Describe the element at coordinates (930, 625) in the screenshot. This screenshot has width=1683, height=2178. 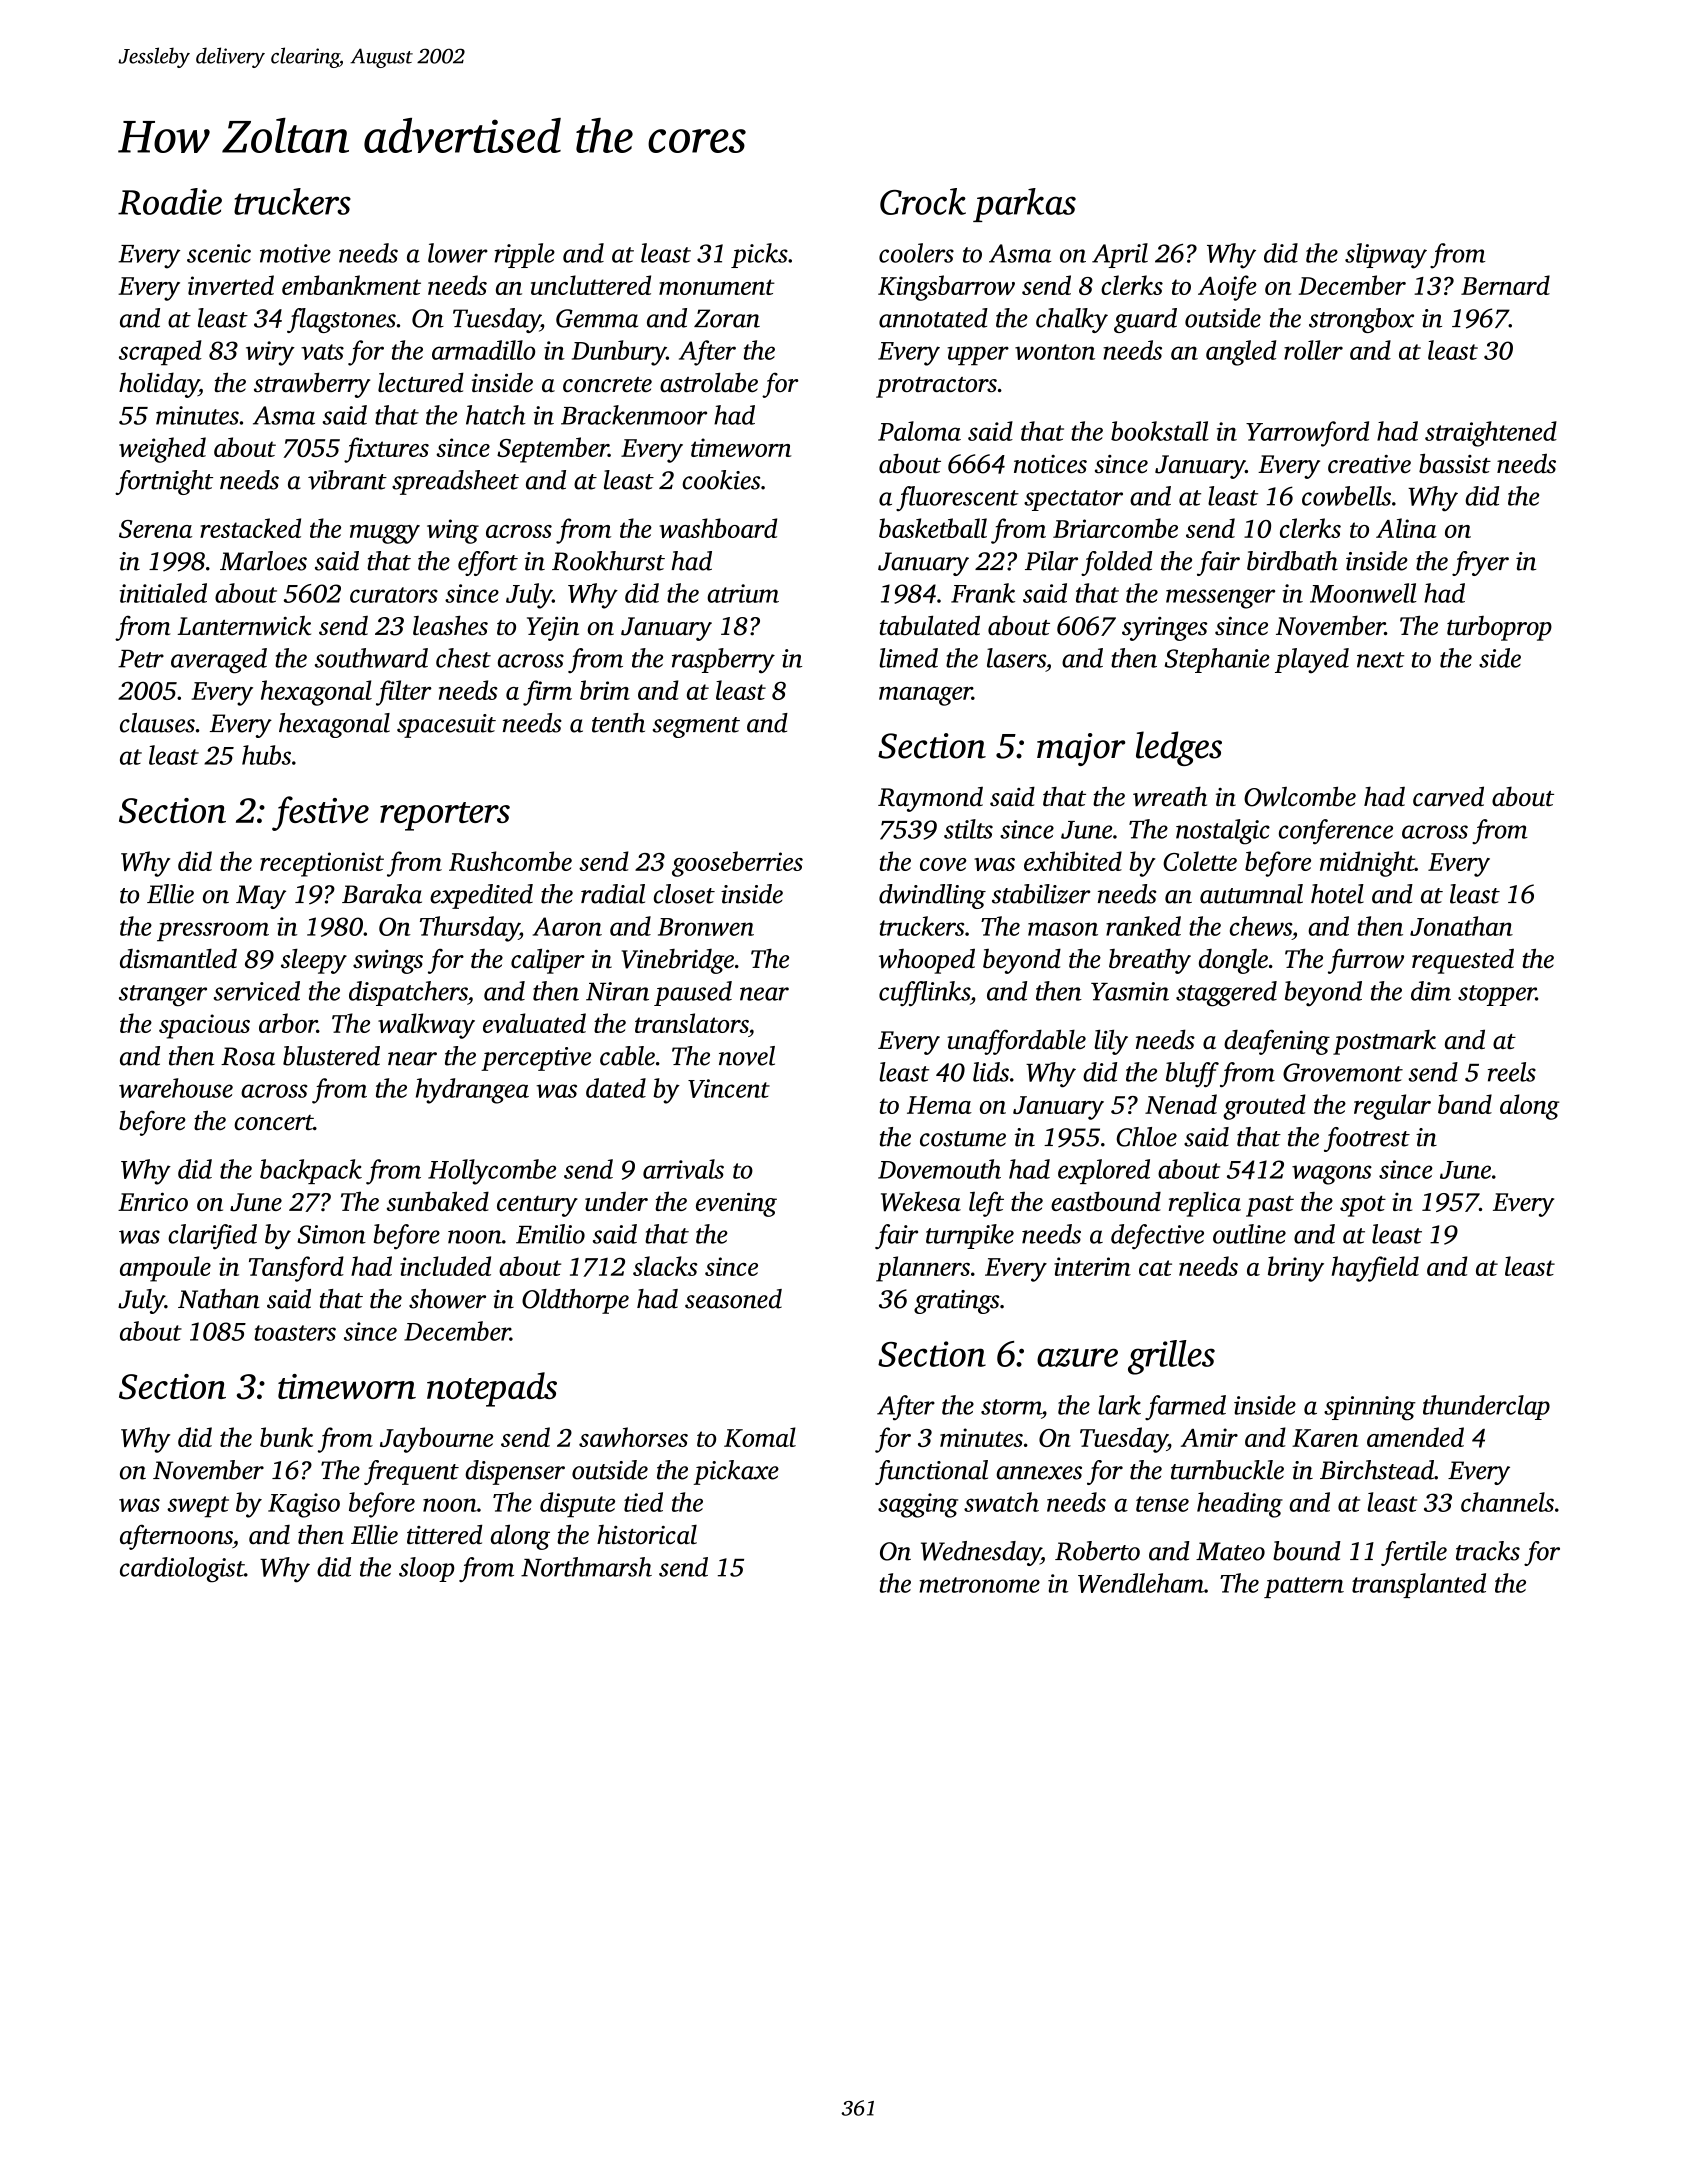
I see `tabulated` at that location.
